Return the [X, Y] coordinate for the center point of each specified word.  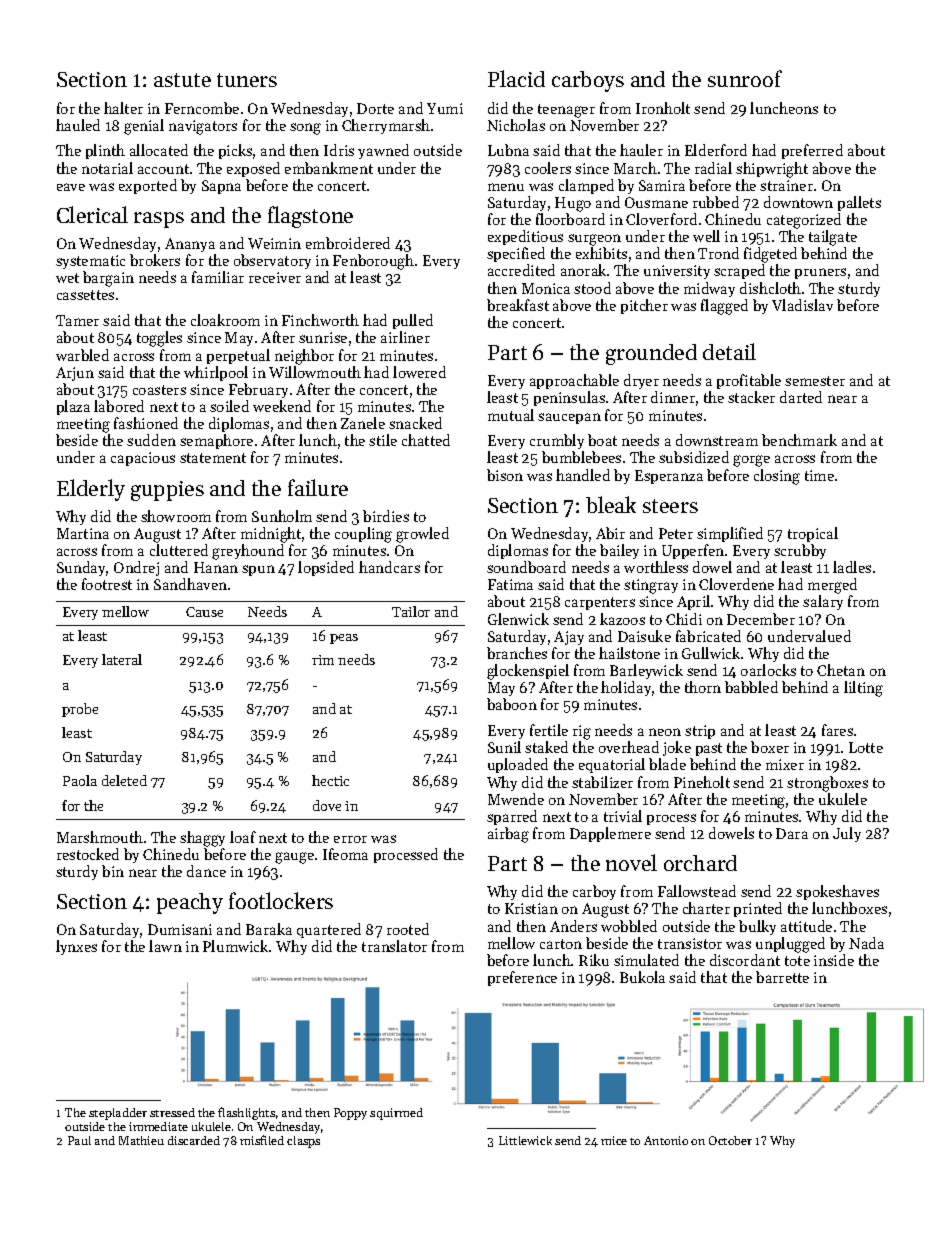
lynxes [76, 947]
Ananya [190, 245]
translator [394, 946]
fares [837, 730]
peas [344, 639]
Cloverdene [736, 584]
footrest [107, 584]
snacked [415, 423]
